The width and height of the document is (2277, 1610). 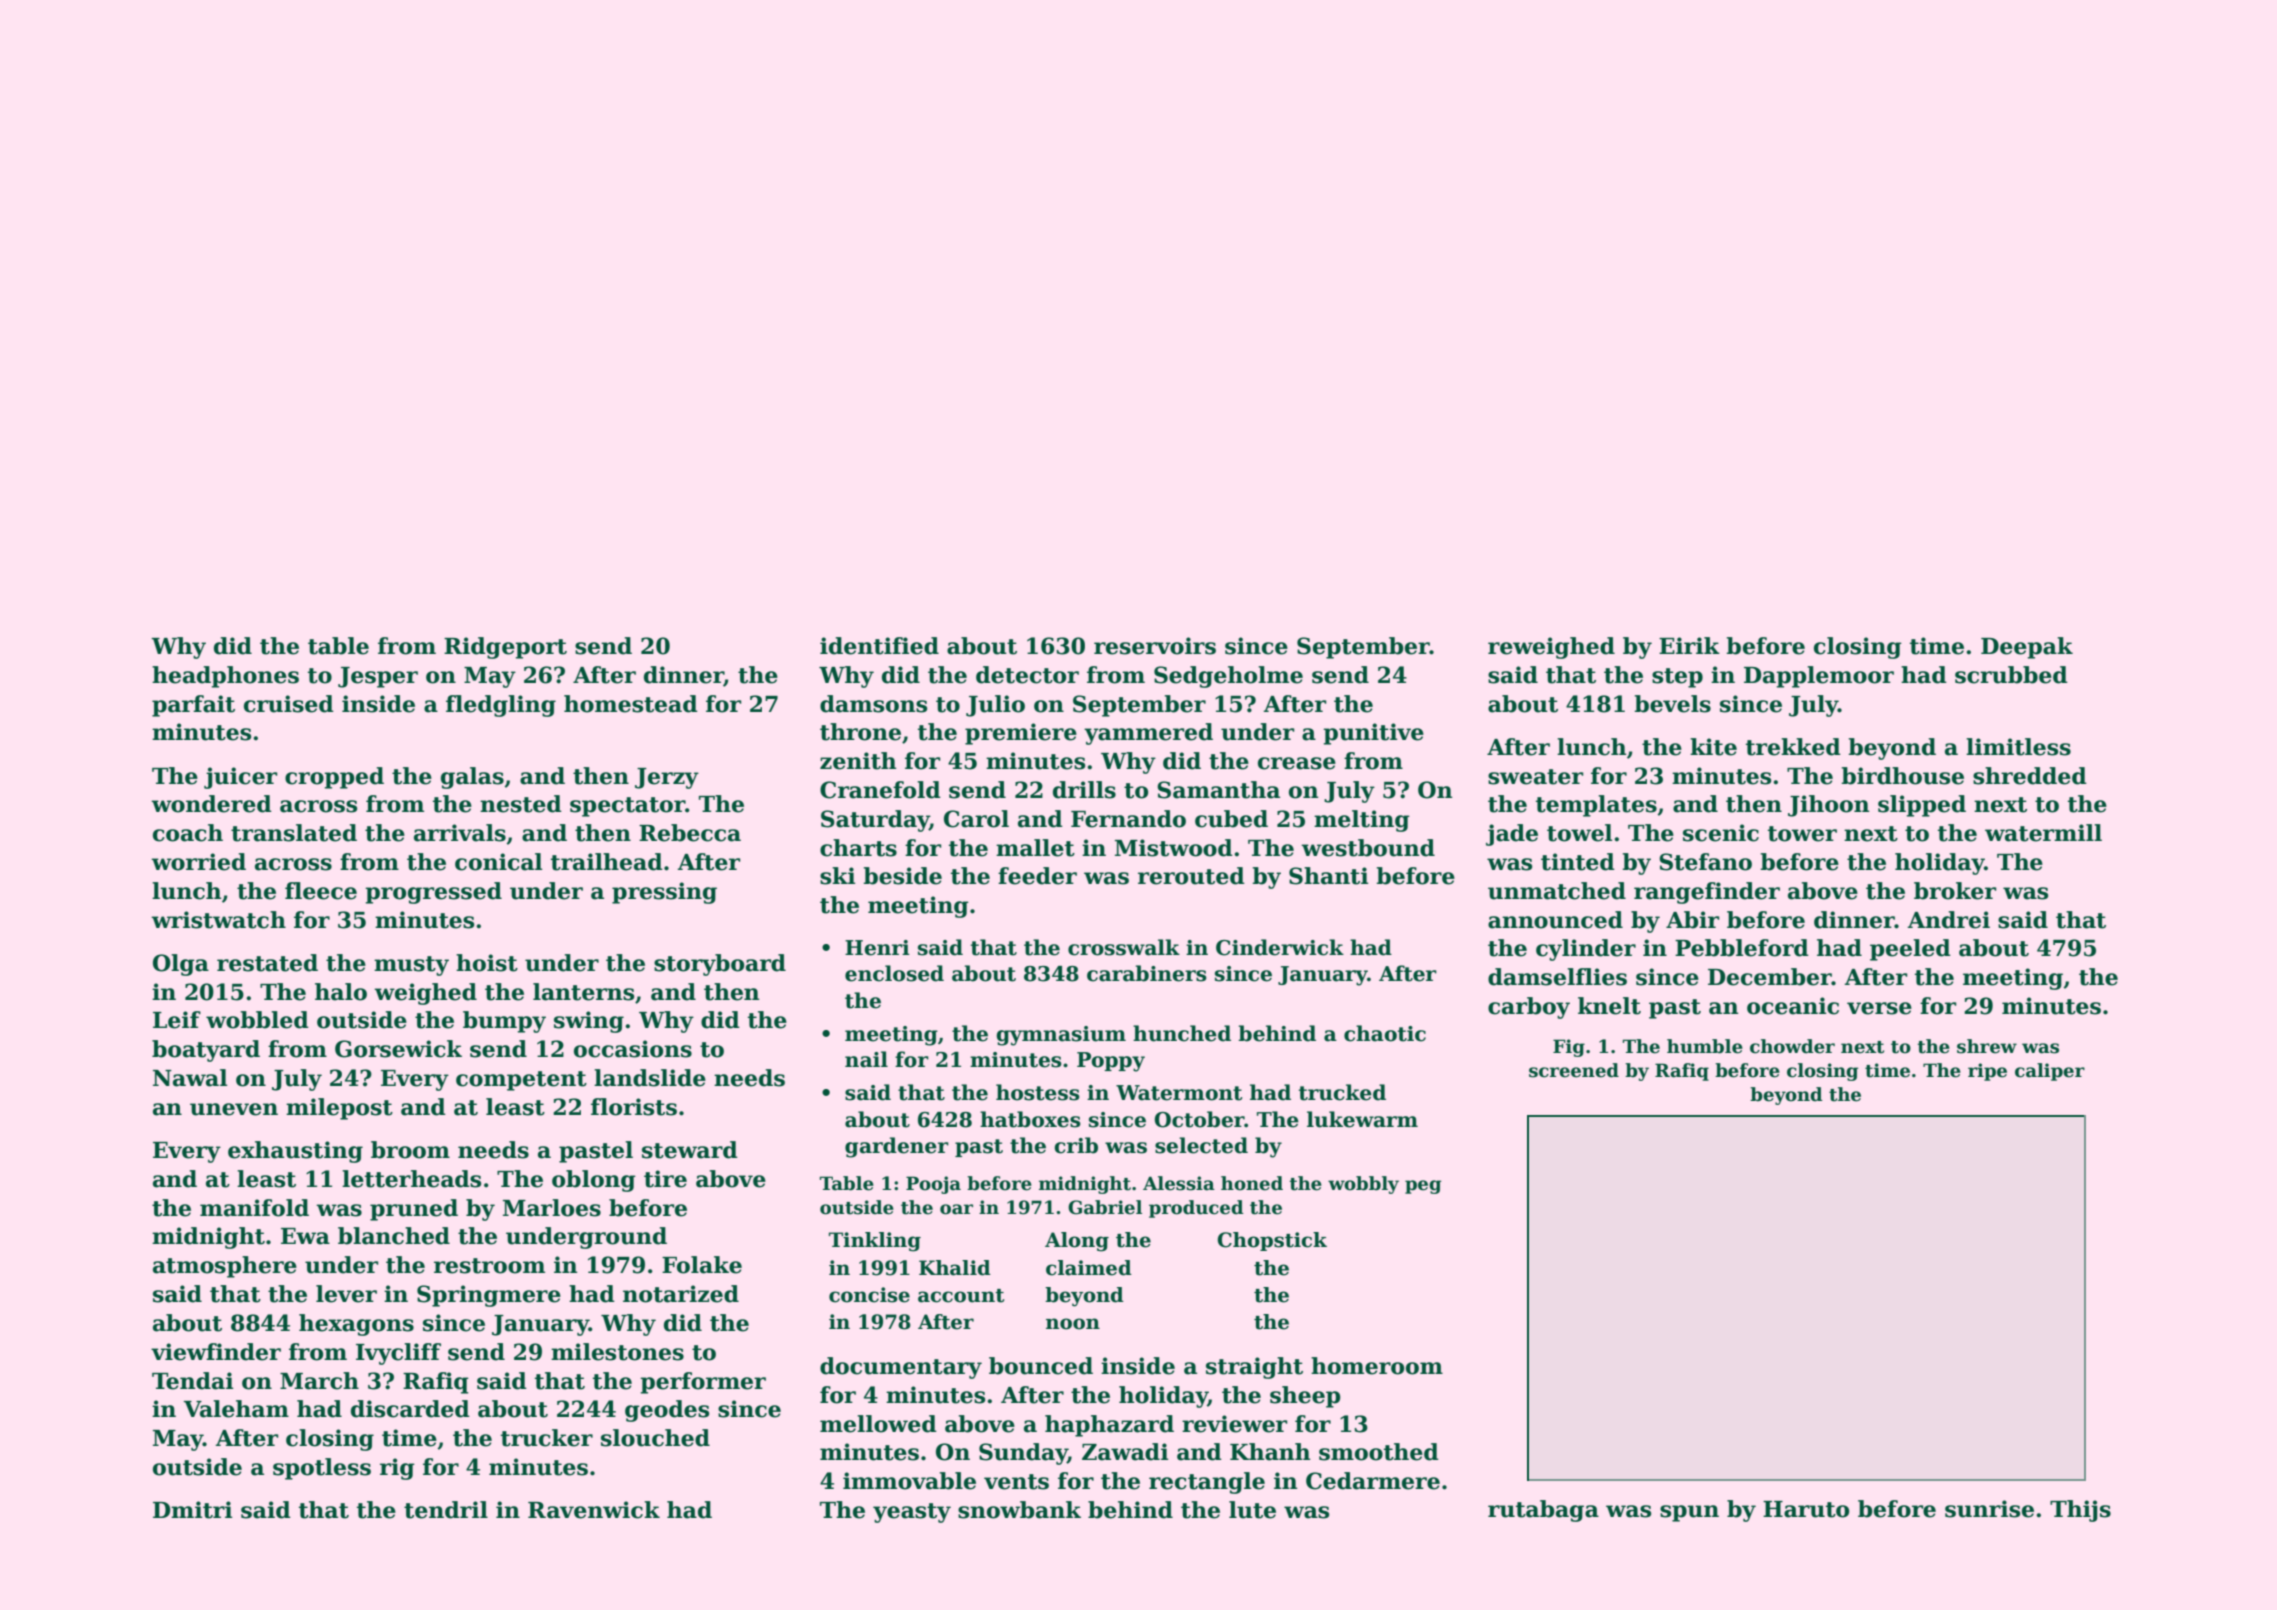 What do you see at coordinates (1362, 821) in the document?
I see `melting` at bounding box center [1362, 821].
